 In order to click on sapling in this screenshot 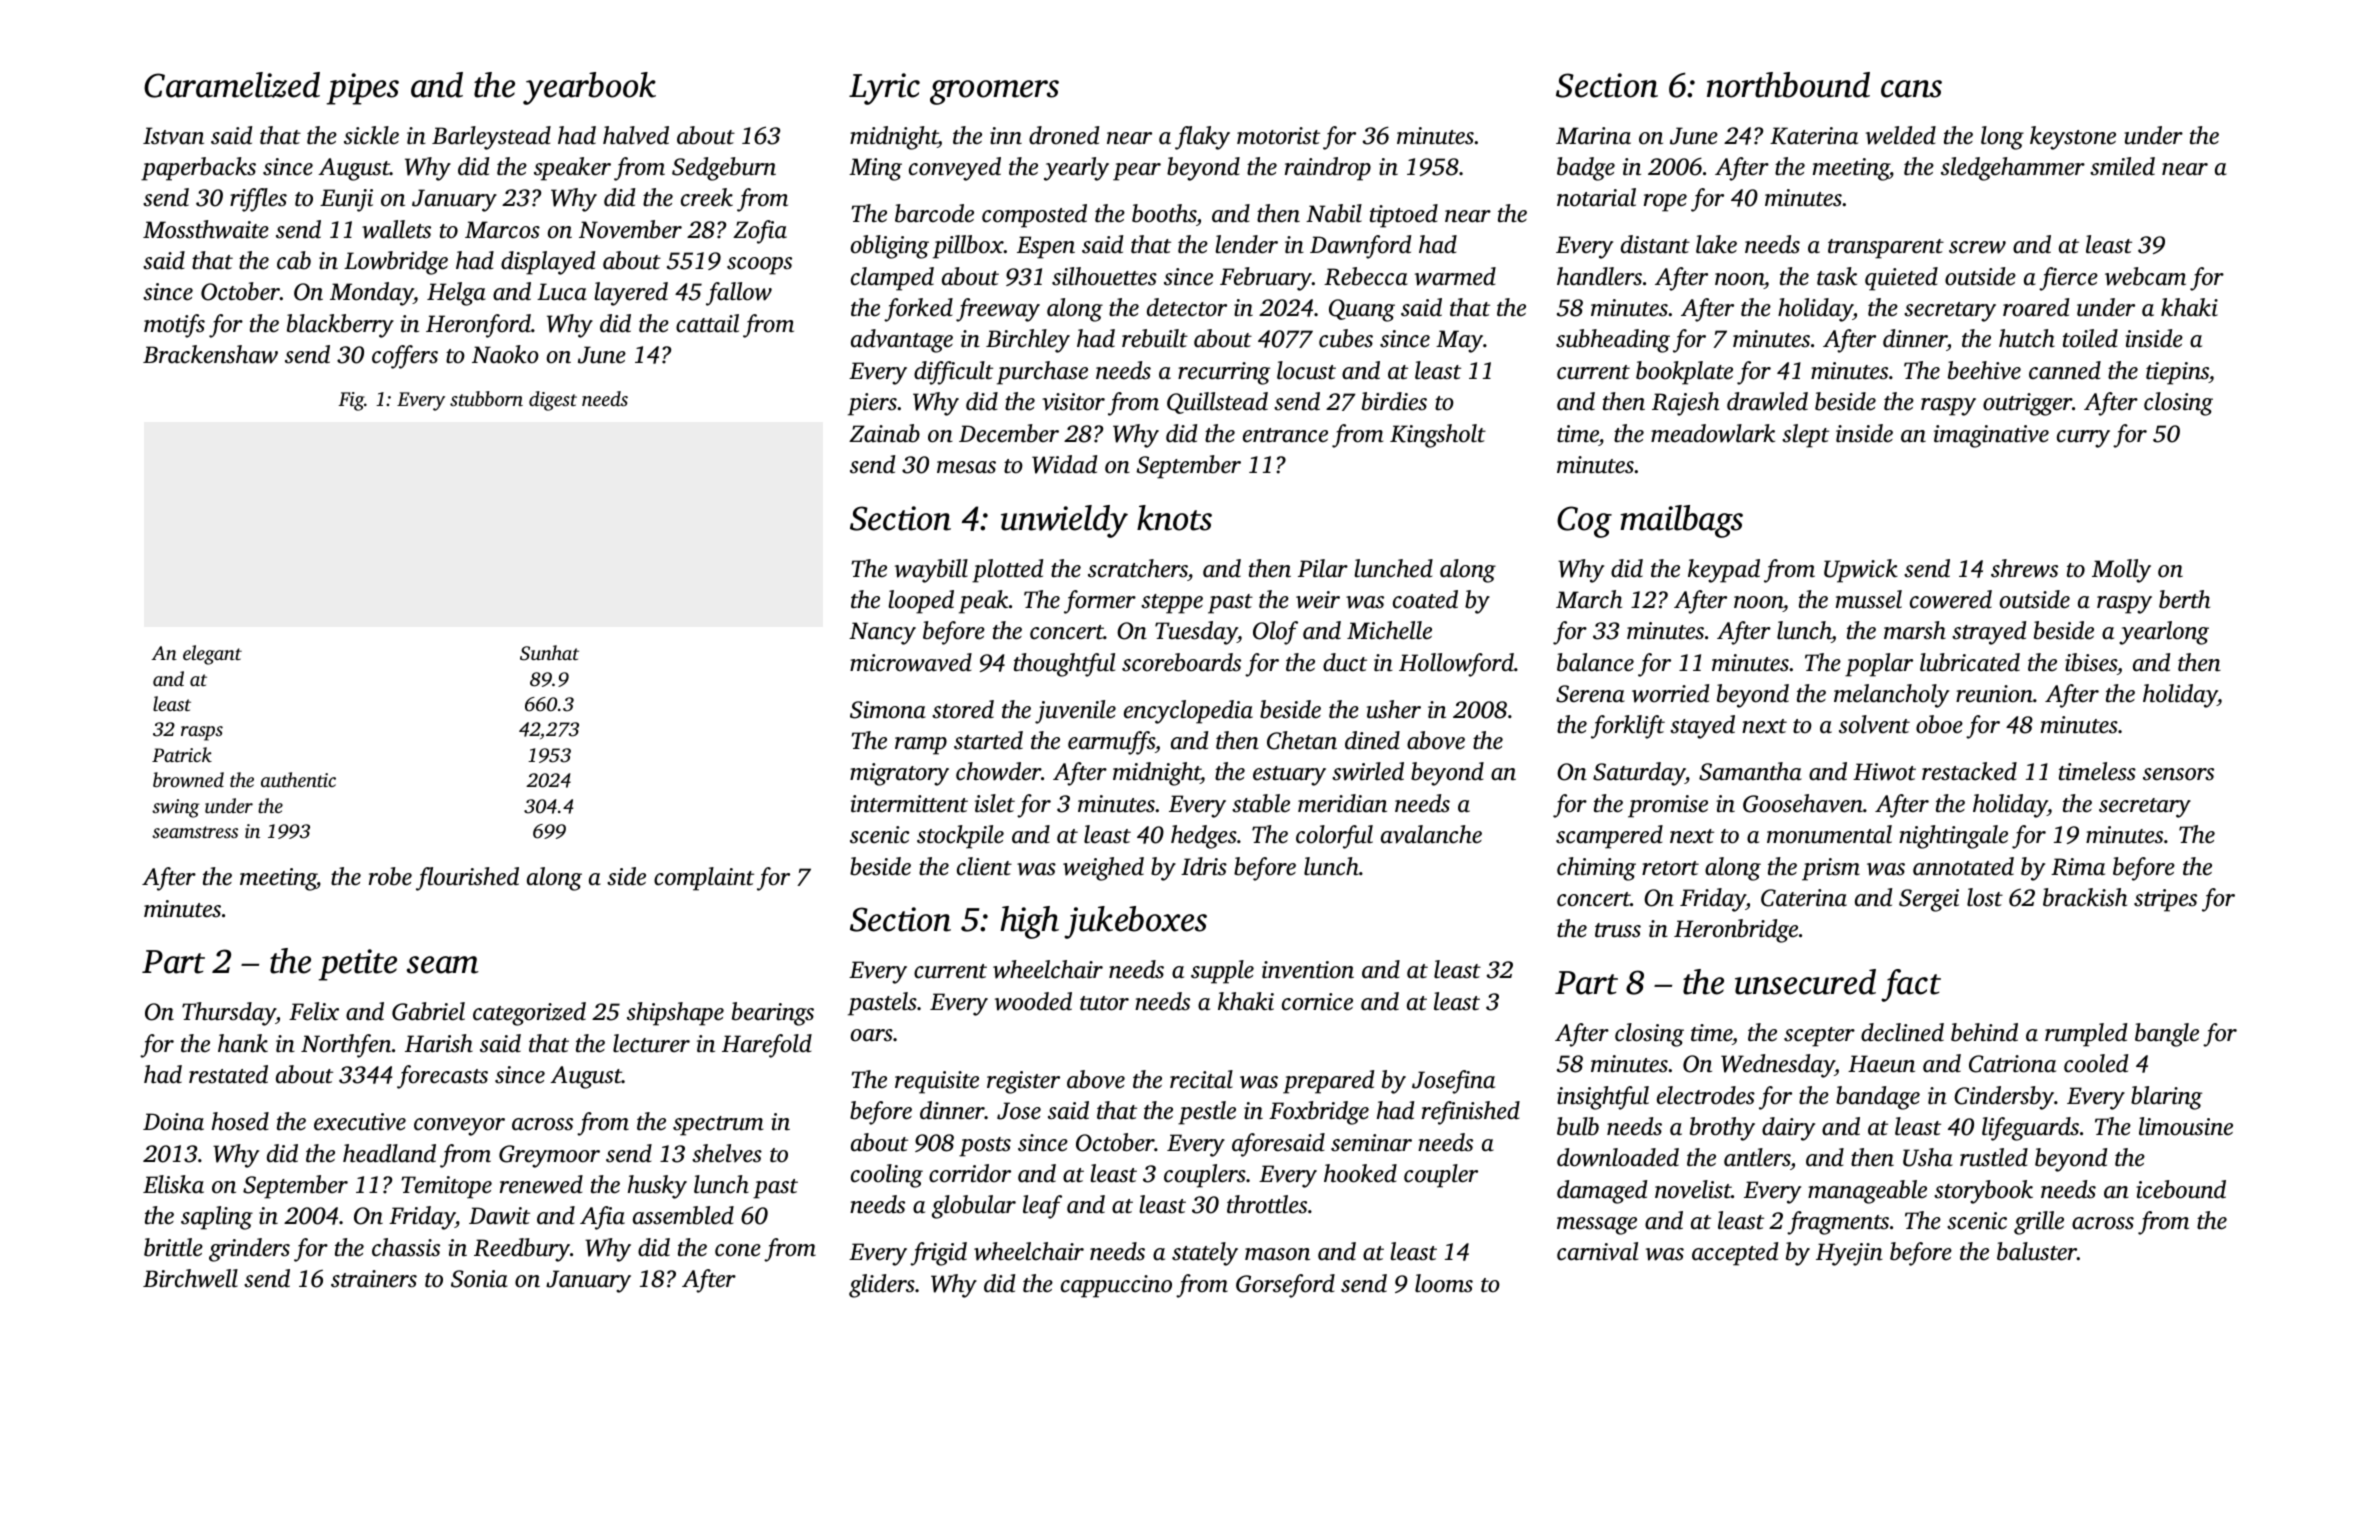, I will do `click(217, 1218)`.
